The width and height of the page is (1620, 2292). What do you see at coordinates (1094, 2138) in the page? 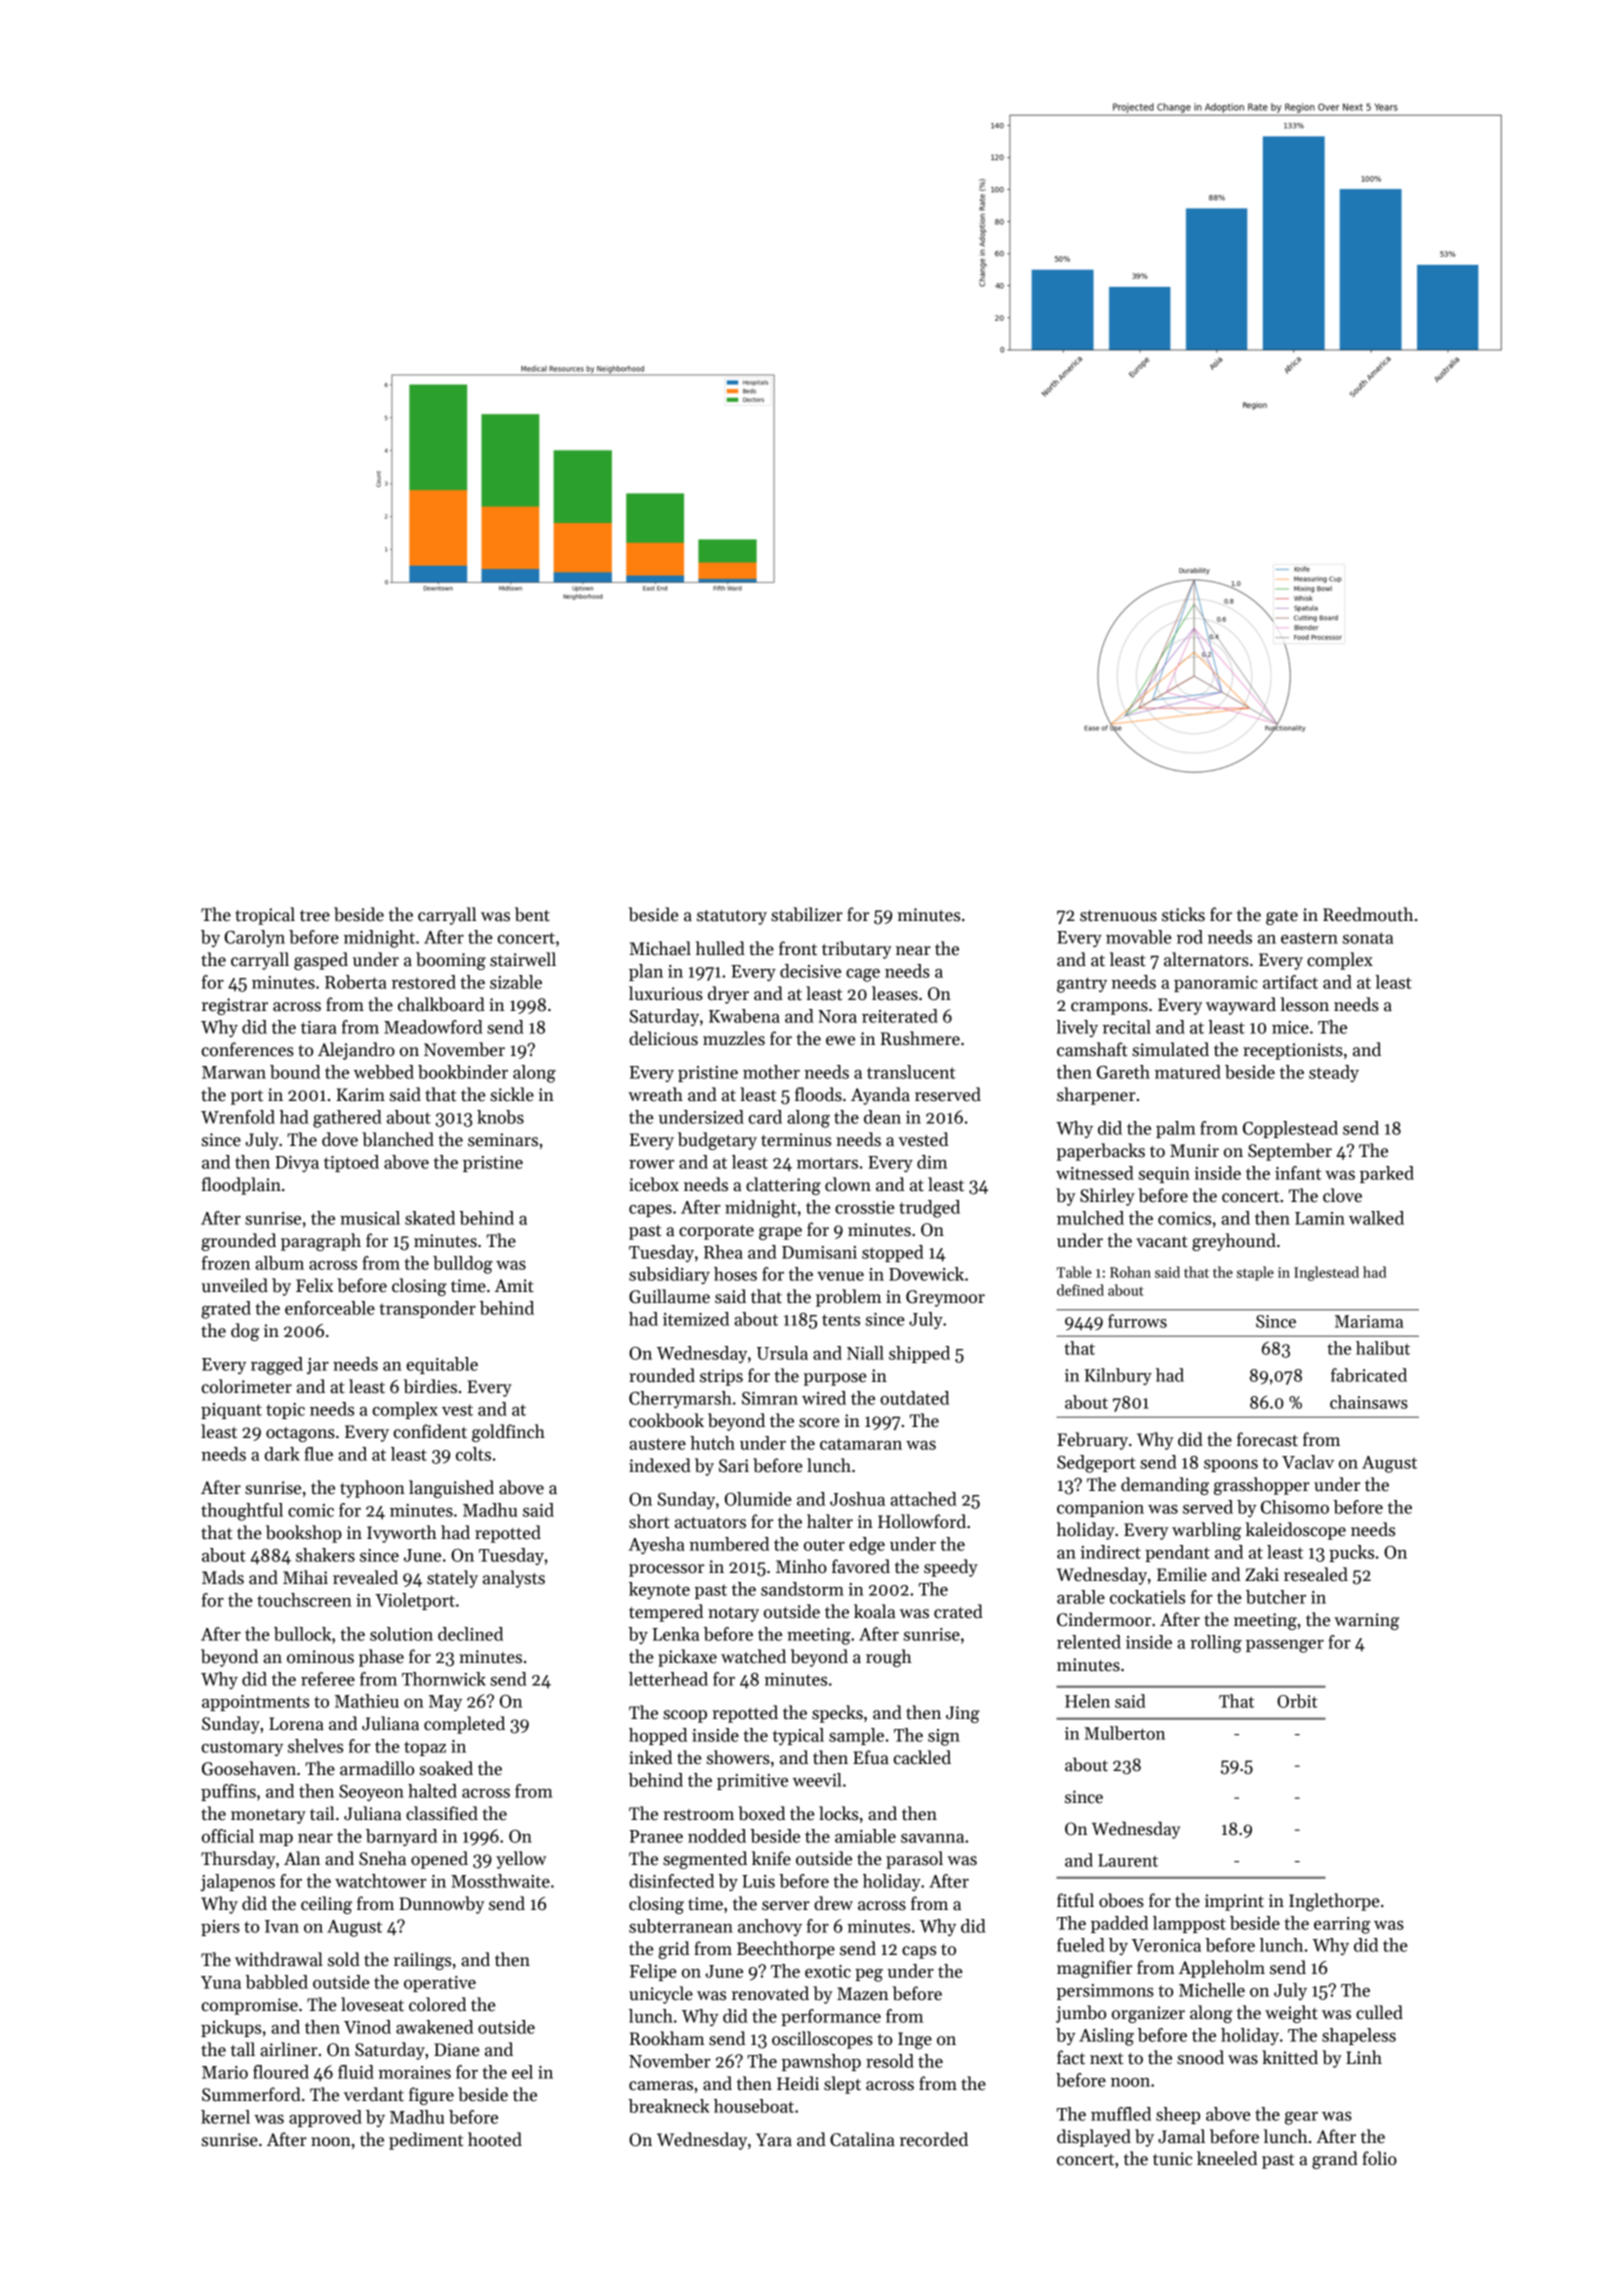
I see `displayed` at bounding box center [1094, 2138].
